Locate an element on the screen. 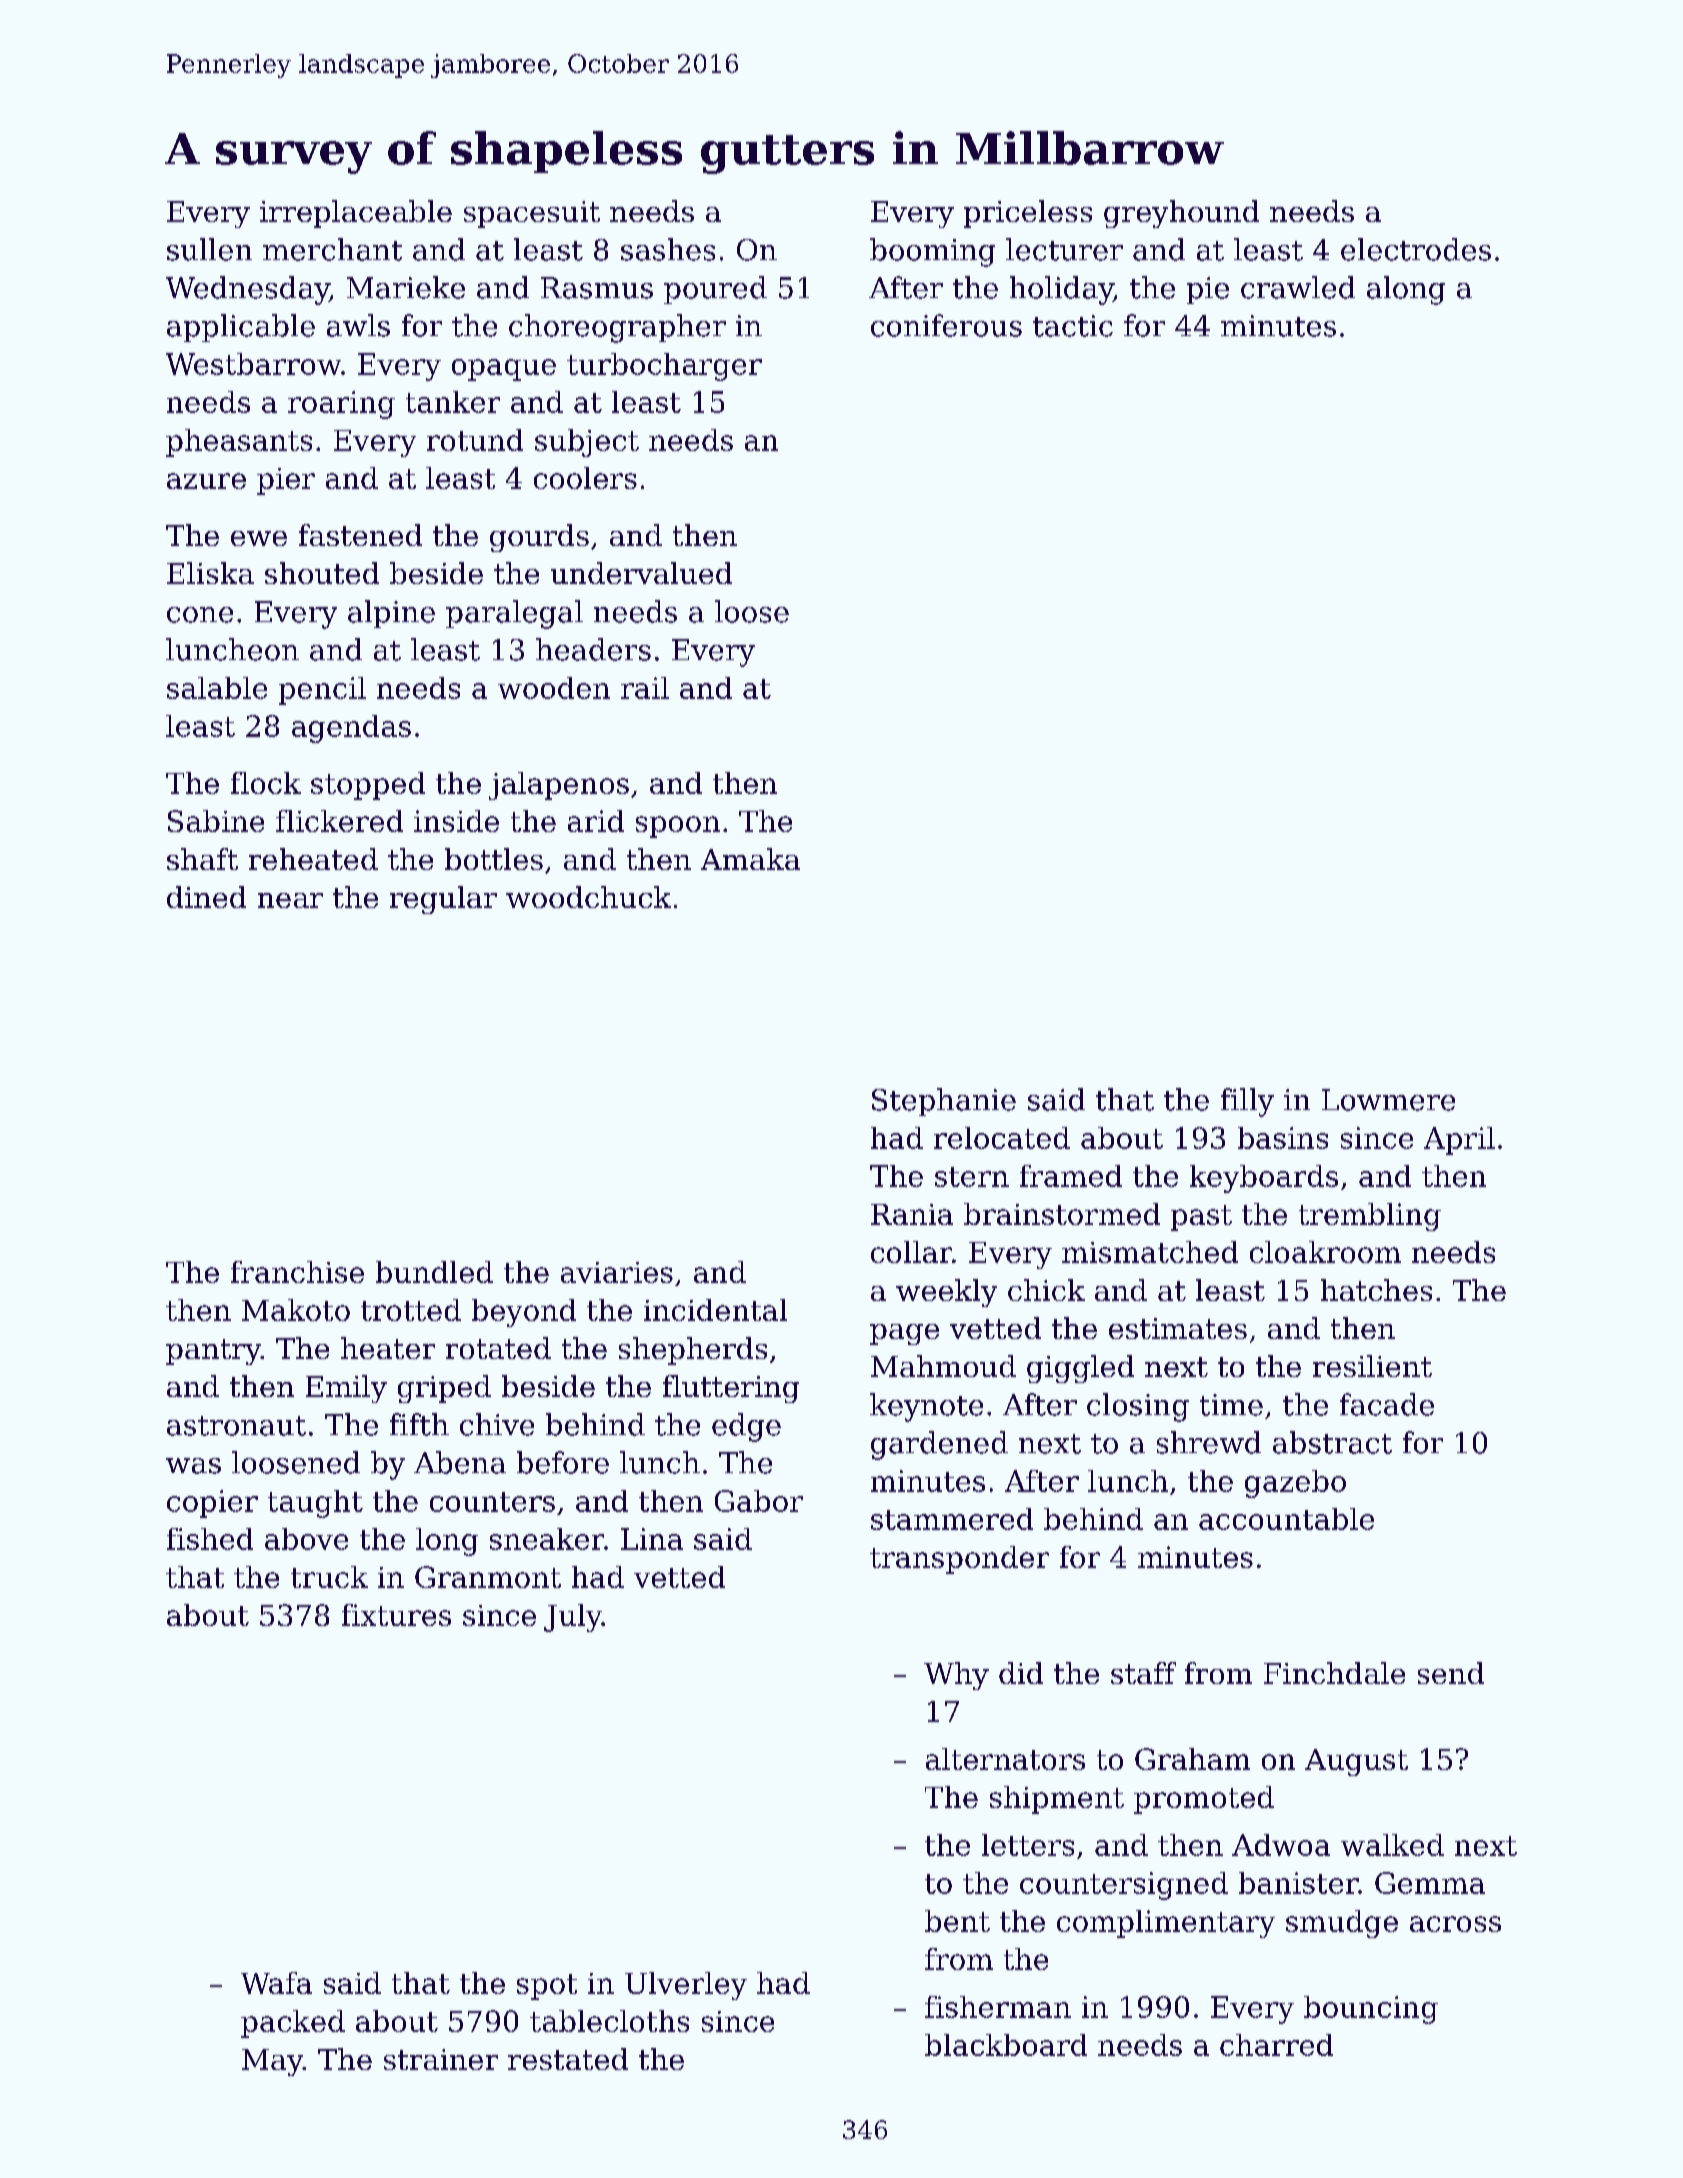 This screenshot has height=2178, width=1683. hatches is located at coordinates (1376, 1290).
